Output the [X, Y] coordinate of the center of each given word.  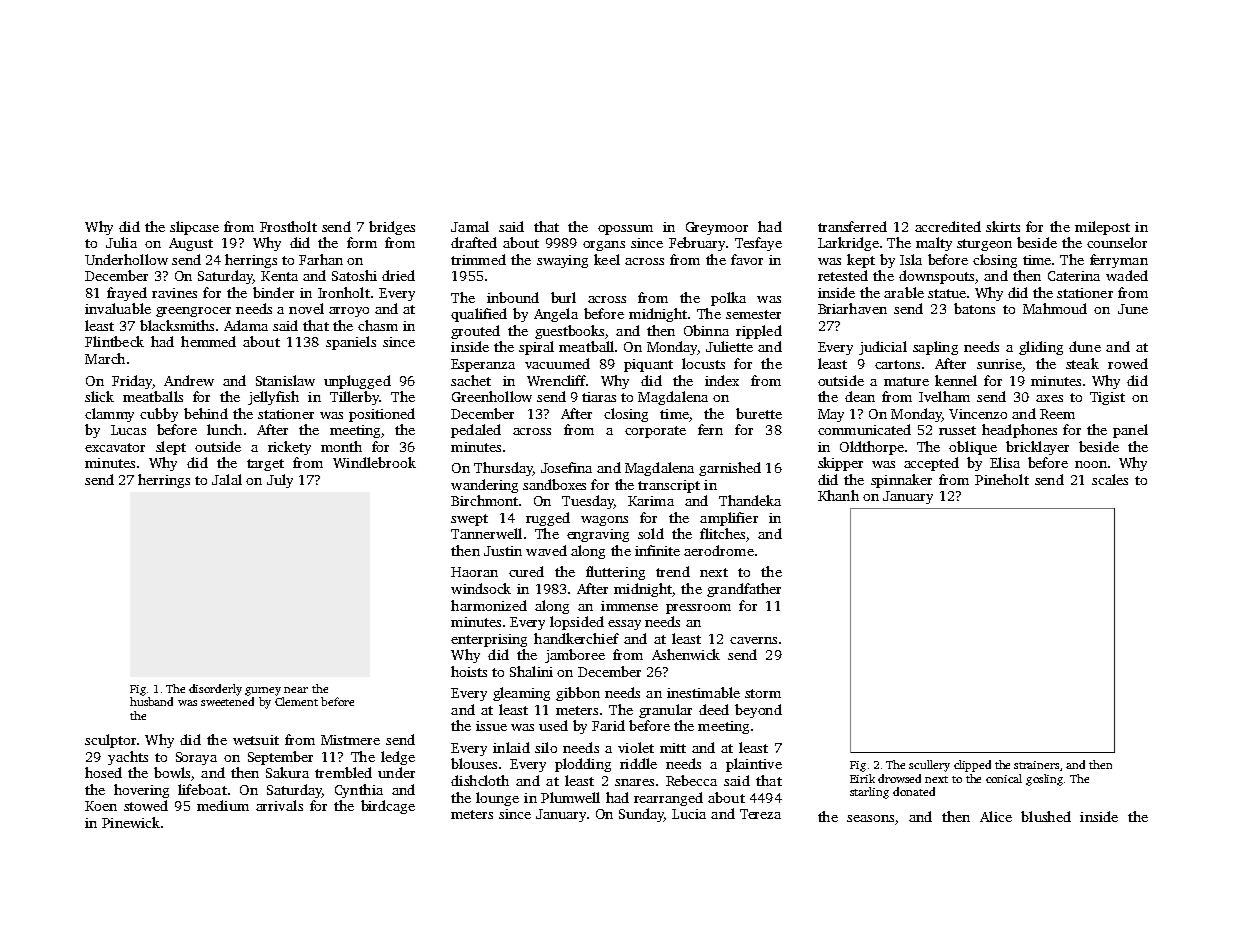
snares [634, 782]
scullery [929, 766]
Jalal [227, 479]
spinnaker [901, 481]
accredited [948, 226]
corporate [655, 432]
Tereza [760, 814]
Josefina [566, 467]
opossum [625, 230]
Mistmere [350, 740]
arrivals [279, 805]
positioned [382, 415]
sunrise [999, 364]
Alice [996, 816]
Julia [121, 242]
